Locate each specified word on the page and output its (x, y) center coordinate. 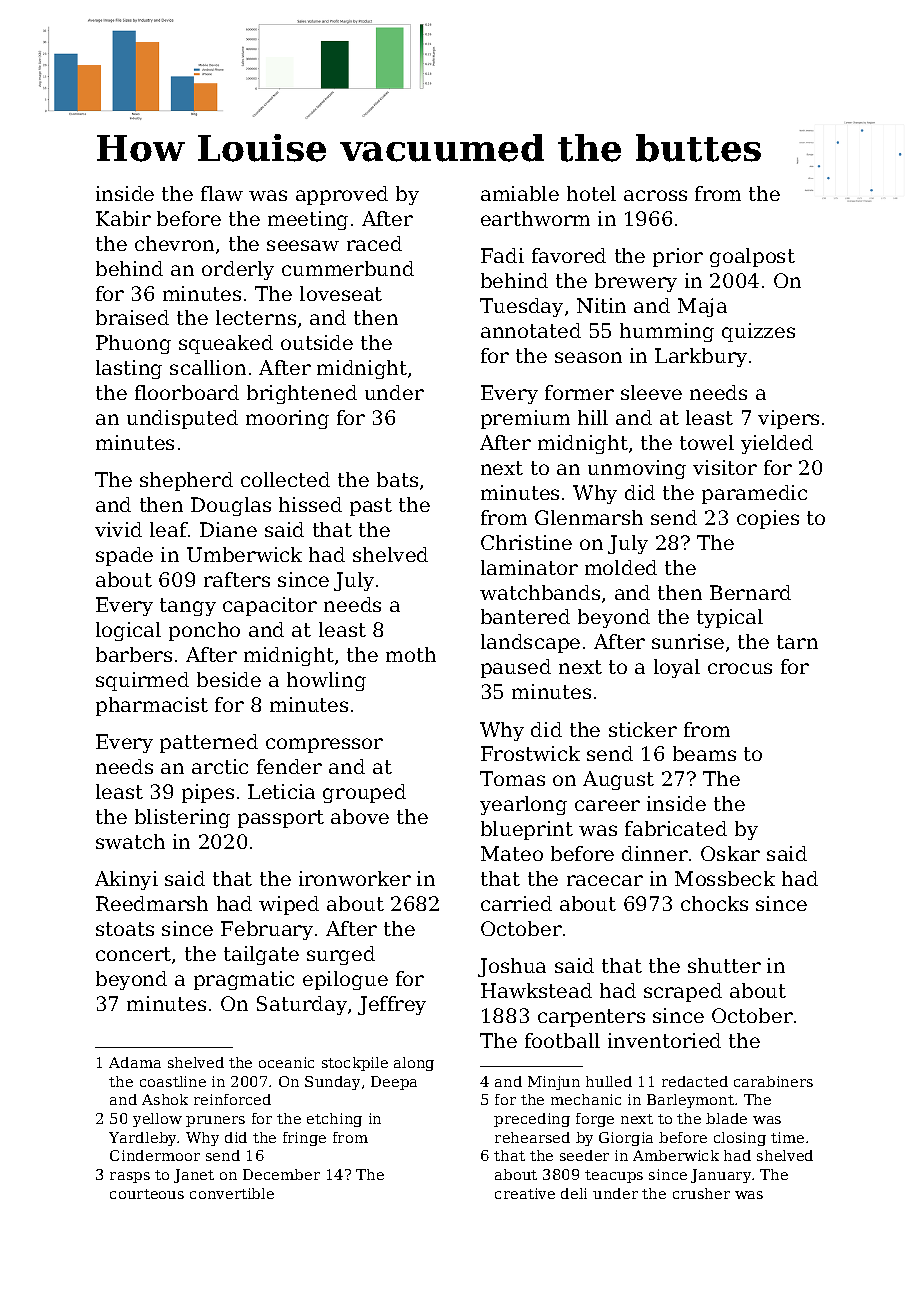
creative (525, 1193)
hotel (591, 193)
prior (678, 257)
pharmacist (152, 706)
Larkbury (701, 357)
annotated (531, 330)
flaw (222, 193)
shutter (724, 965)
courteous (147, 1194)
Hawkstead (536, 990)
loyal (677, 668)
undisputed (182, 419)
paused (516, 668)
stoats (125, 929)
